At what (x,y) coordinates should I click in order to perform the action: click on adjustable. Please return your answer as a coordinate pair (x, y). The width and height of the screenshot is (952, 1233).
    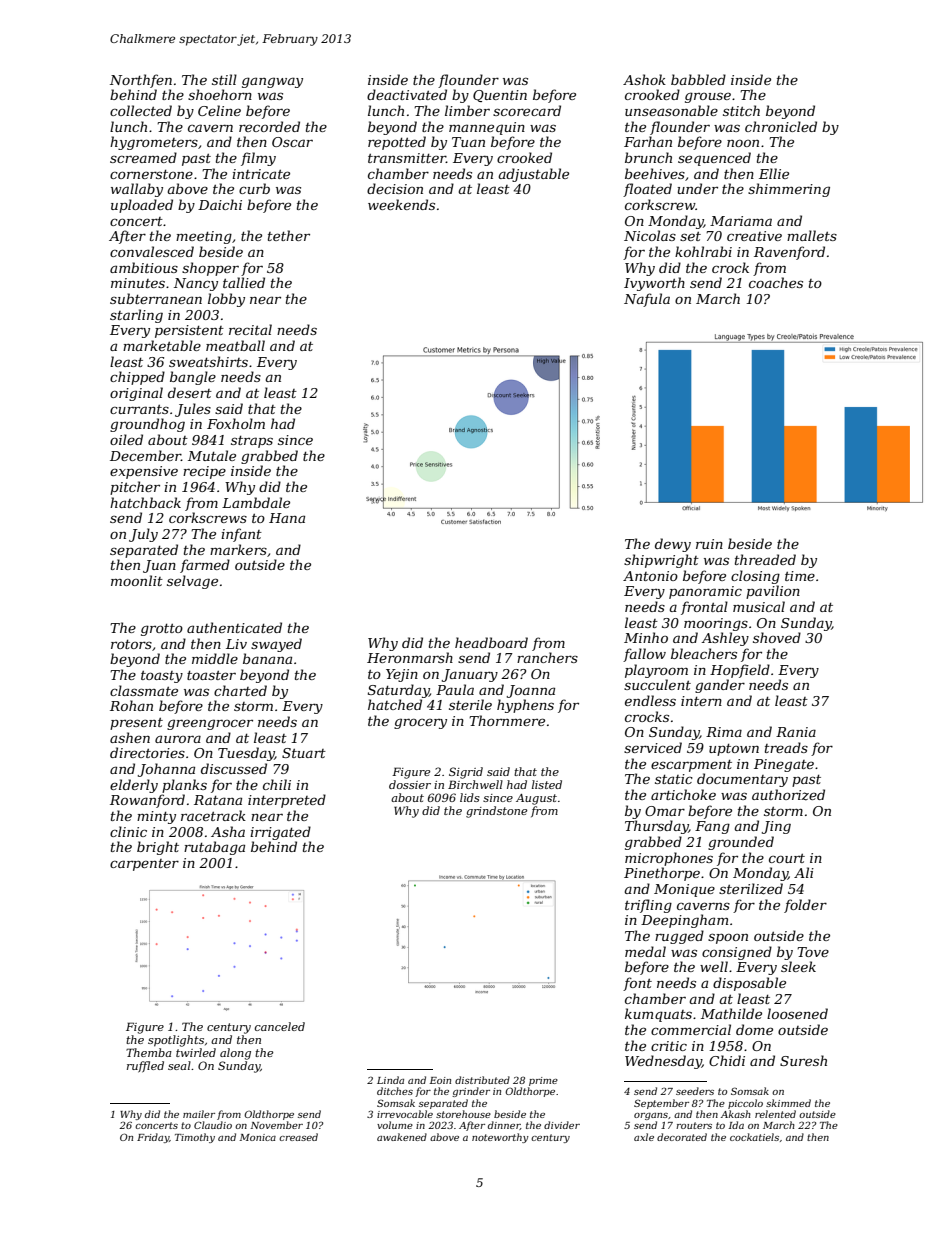
    Looking at the image, I should click on (533, 175).
